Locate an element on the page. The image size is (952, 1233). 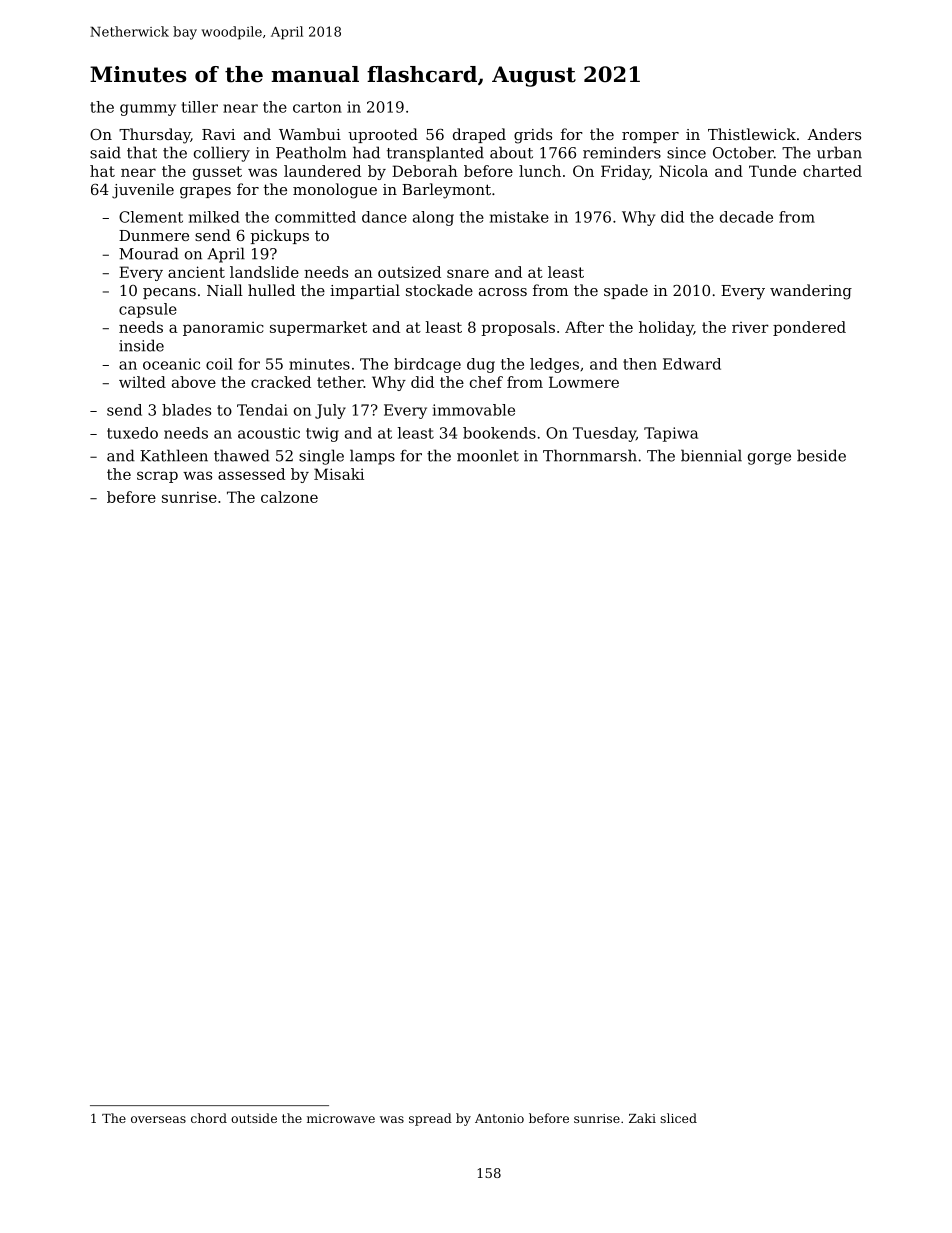
overseas is located at coordinates (158, 1119).
